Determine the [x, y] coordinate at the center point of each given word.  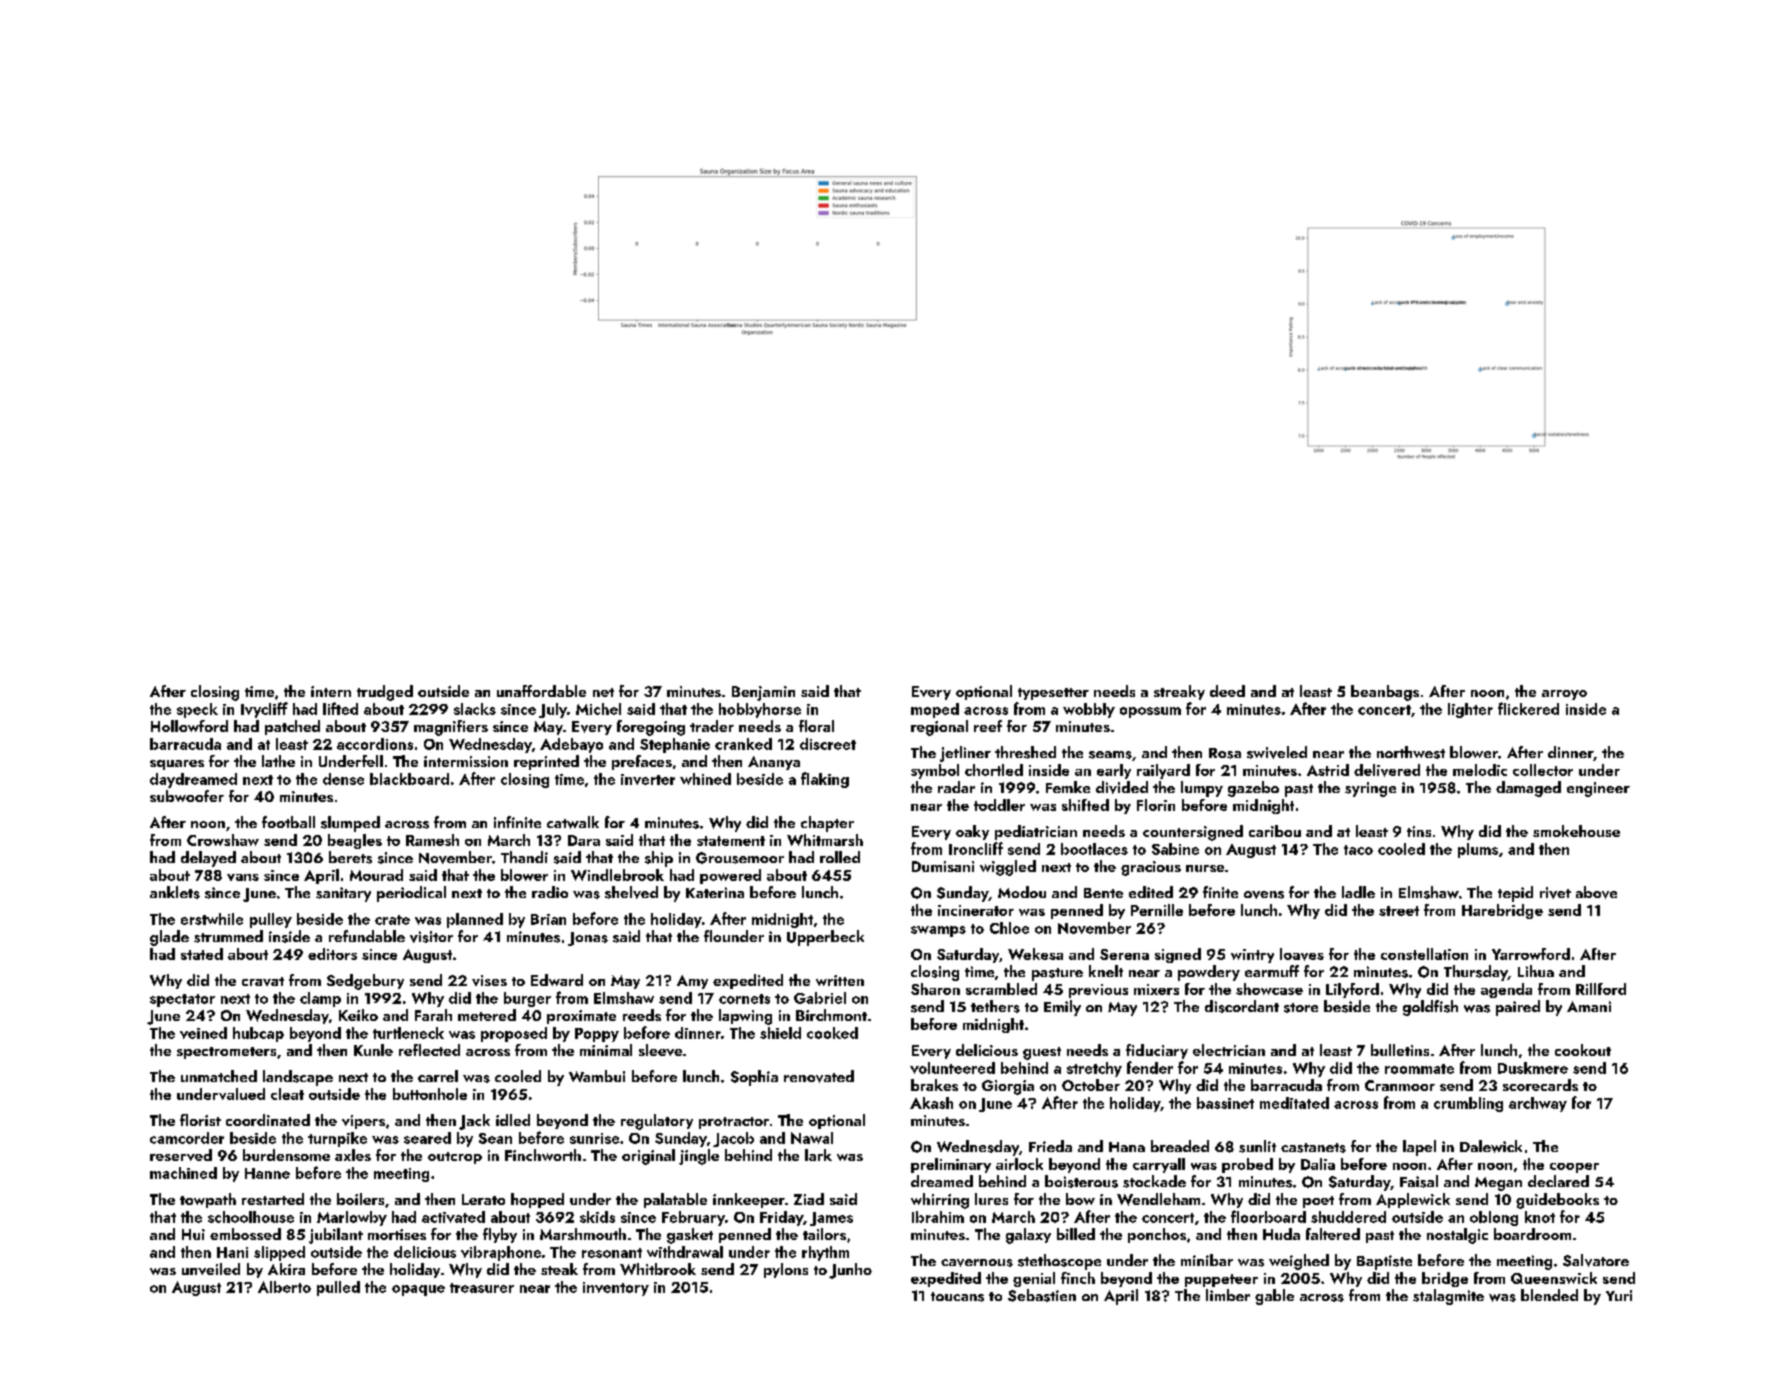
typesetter [1053, 694]
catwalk [573, 822]
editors [332, 954]
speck [197, 710]
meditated [1294, 1103]
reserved [181, 1155]
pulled [338, 1288]
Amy [692, 982]
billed [1076, 1234]
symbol [935, 771]
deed [1227, 691]
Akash [931, 1103]
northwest [1411, 752]
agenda [1506, 990]
